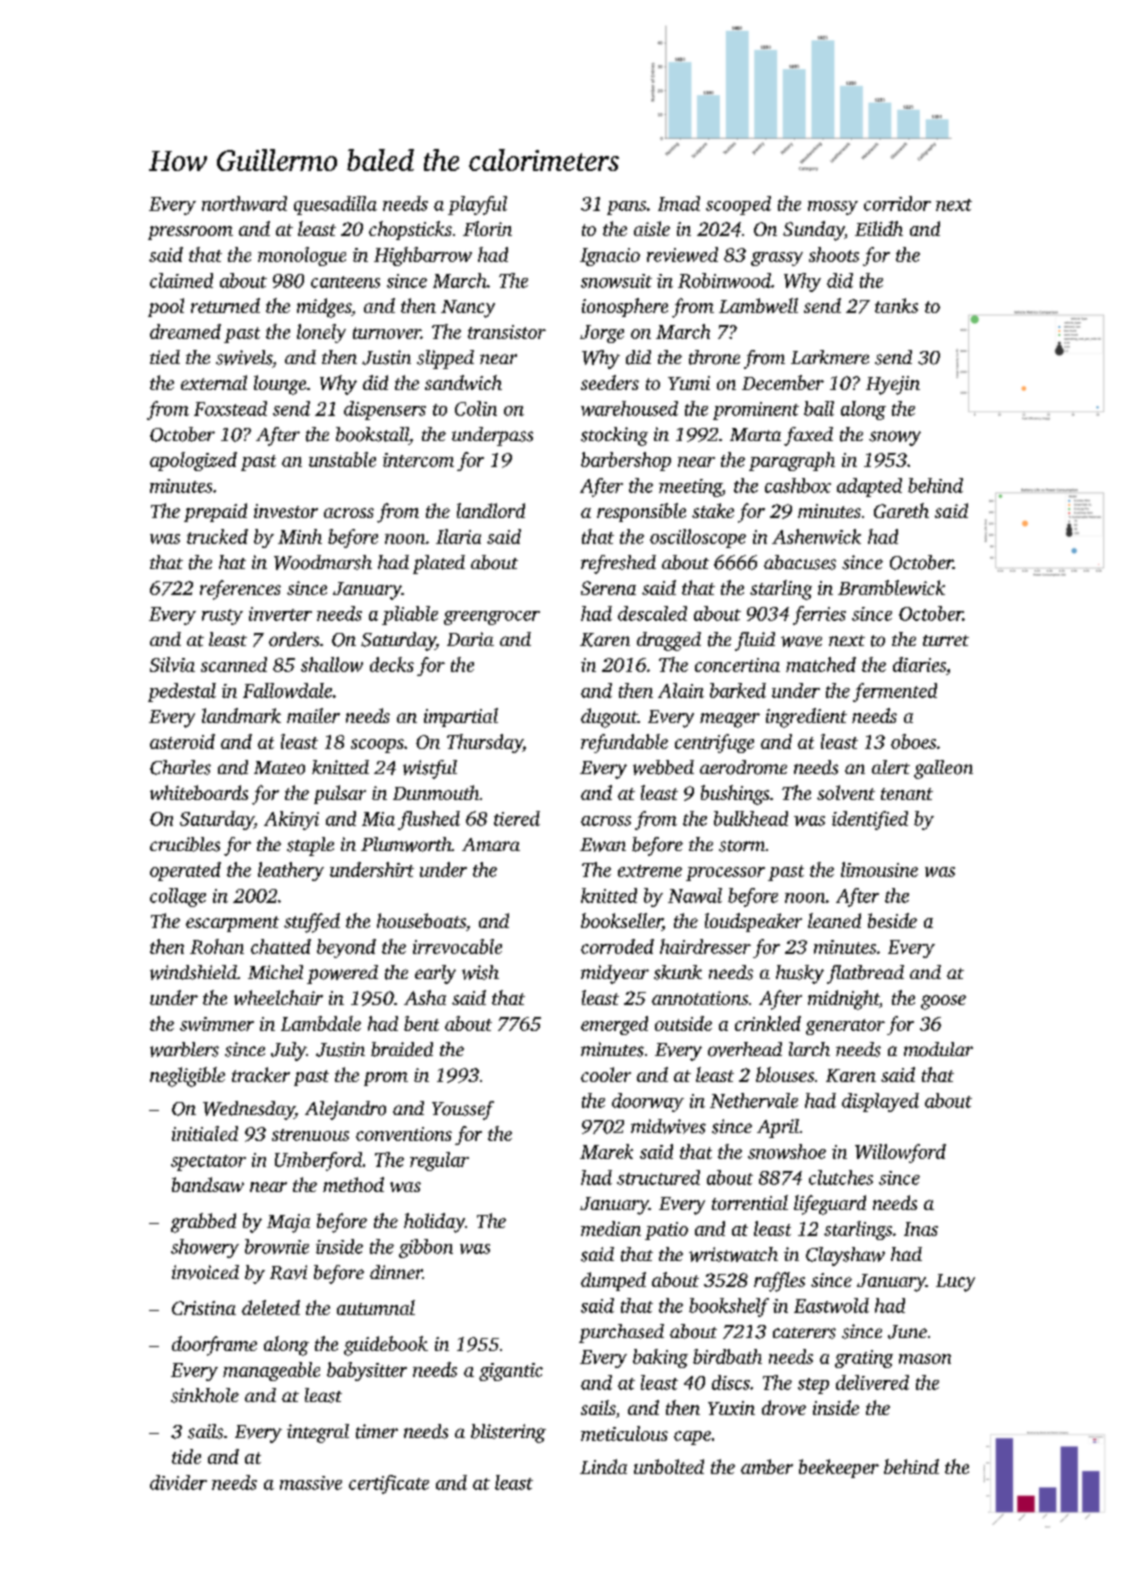 This screenshot has width=1126, height=1593. I want to click on pans, so click(626, 208).
